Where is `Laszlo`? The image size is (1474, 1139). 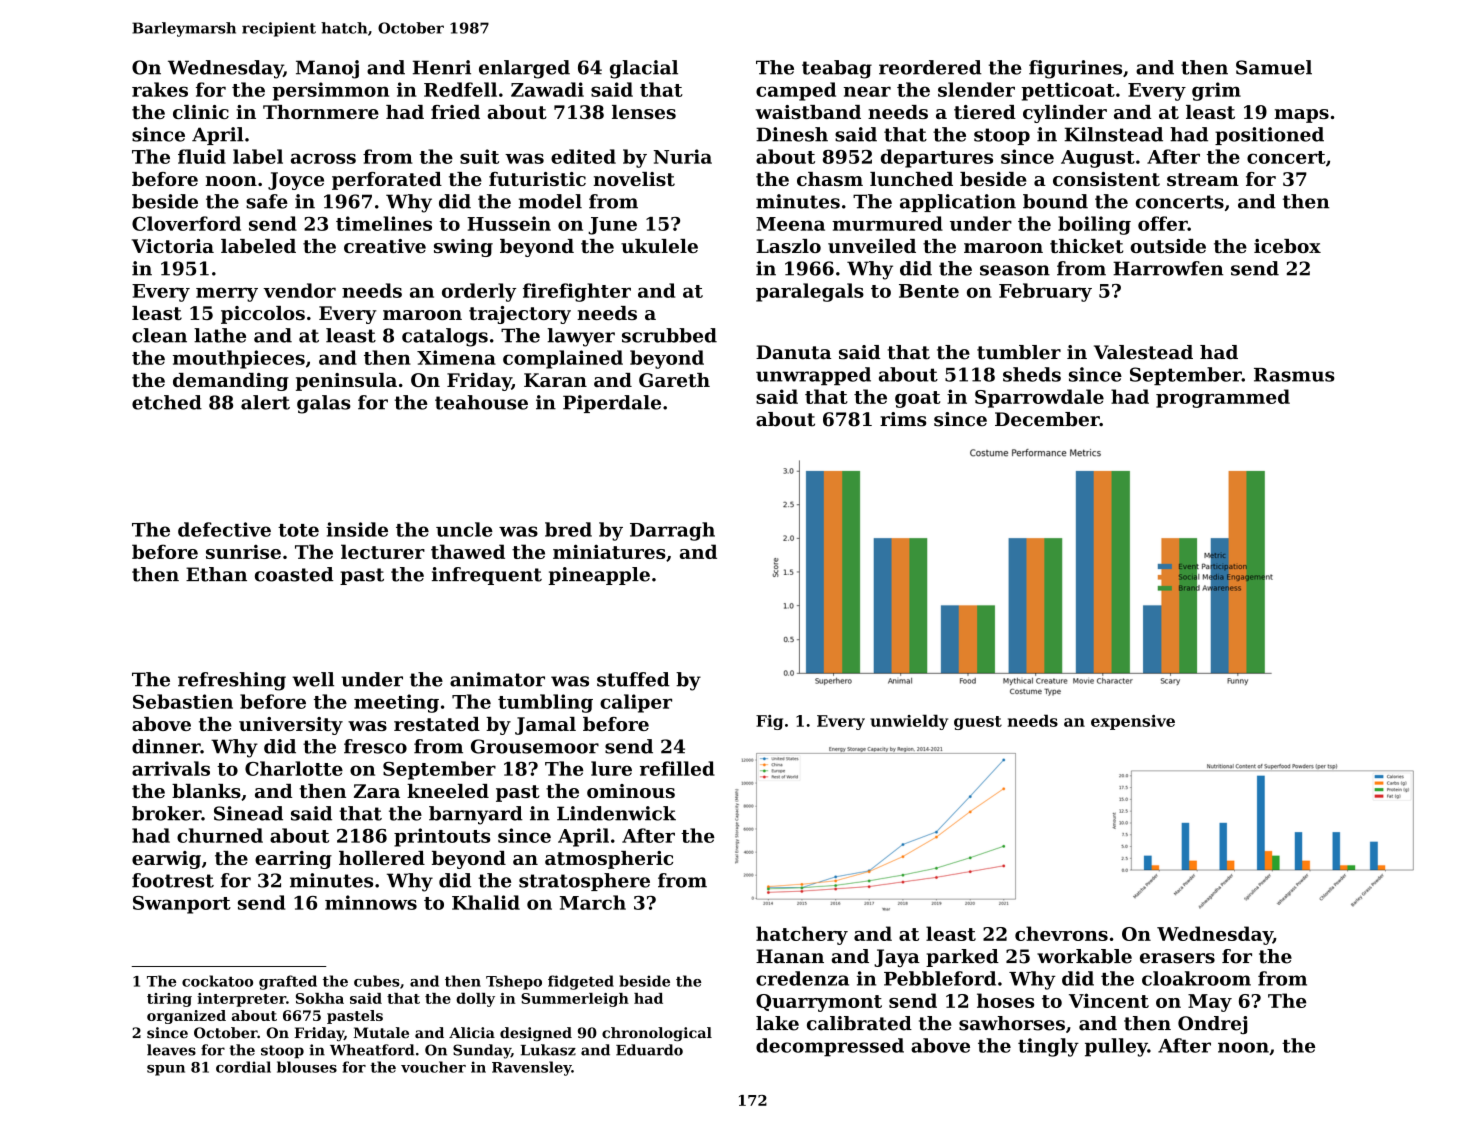
Laszlo is located at coordinates (788, 246).
